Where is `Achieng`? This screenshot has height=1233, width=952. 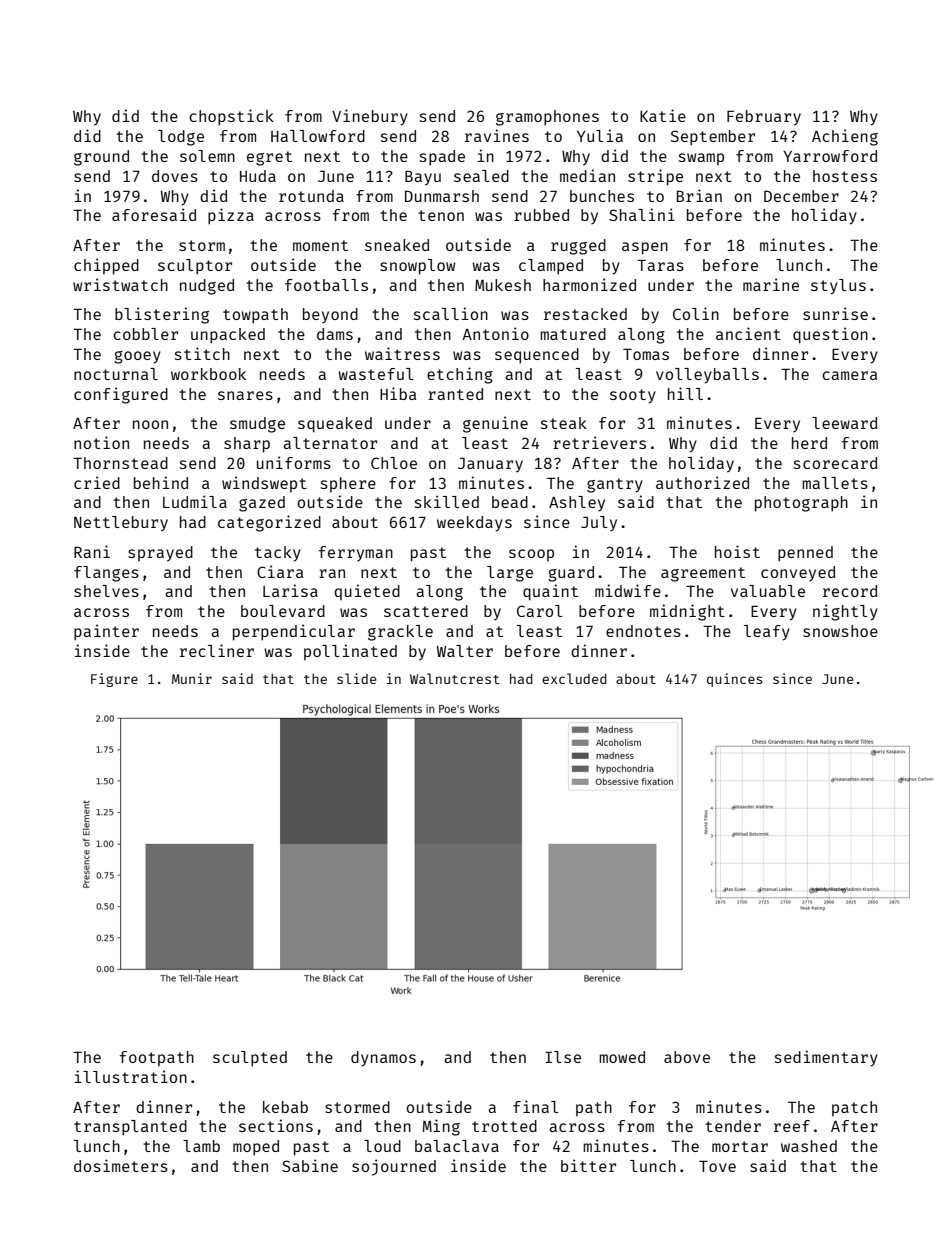 Achieng is located at coordinates (845, 137).
